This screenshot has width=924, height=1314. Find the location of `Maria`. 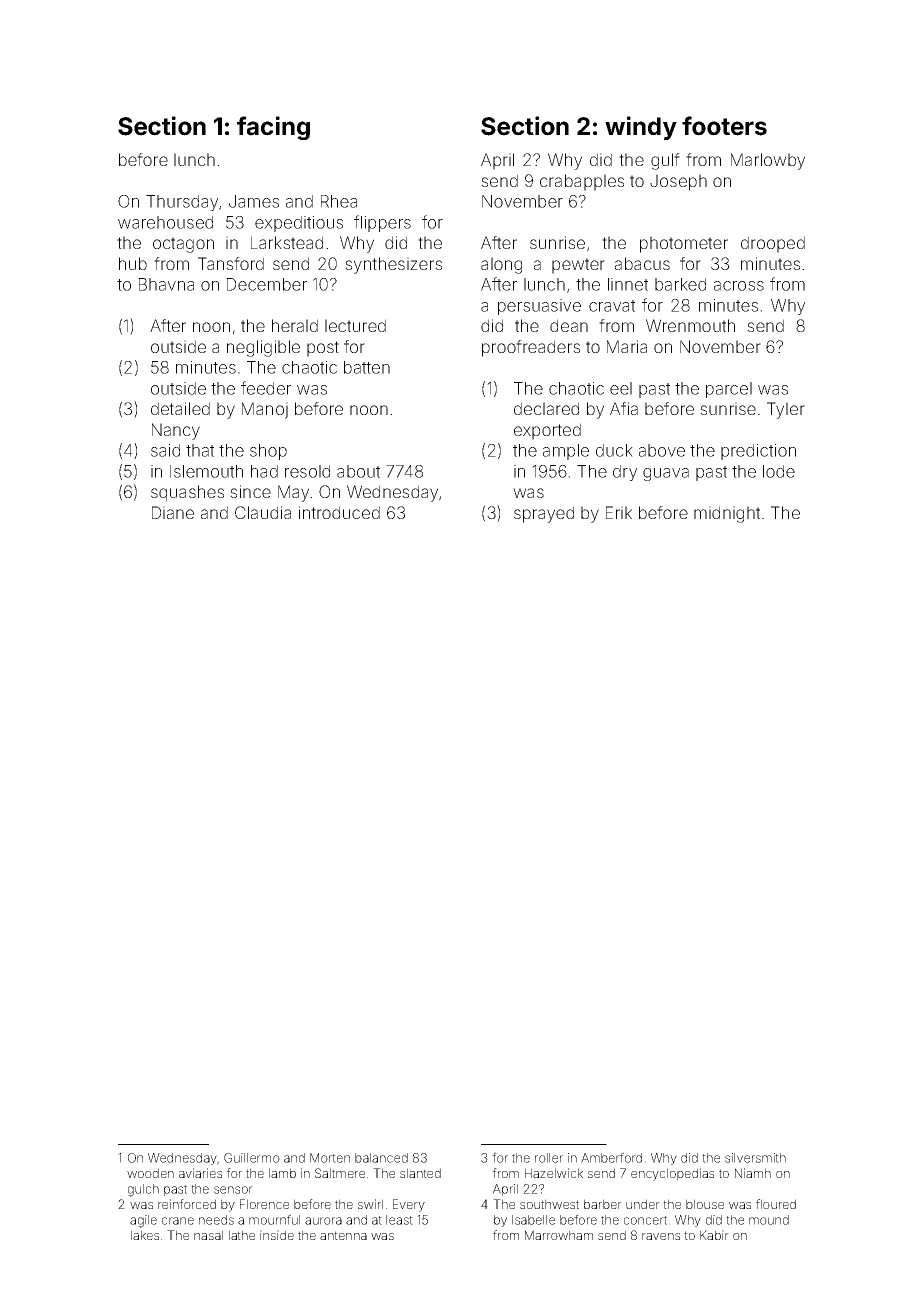

Maria is located at coordinates (627, 346).
